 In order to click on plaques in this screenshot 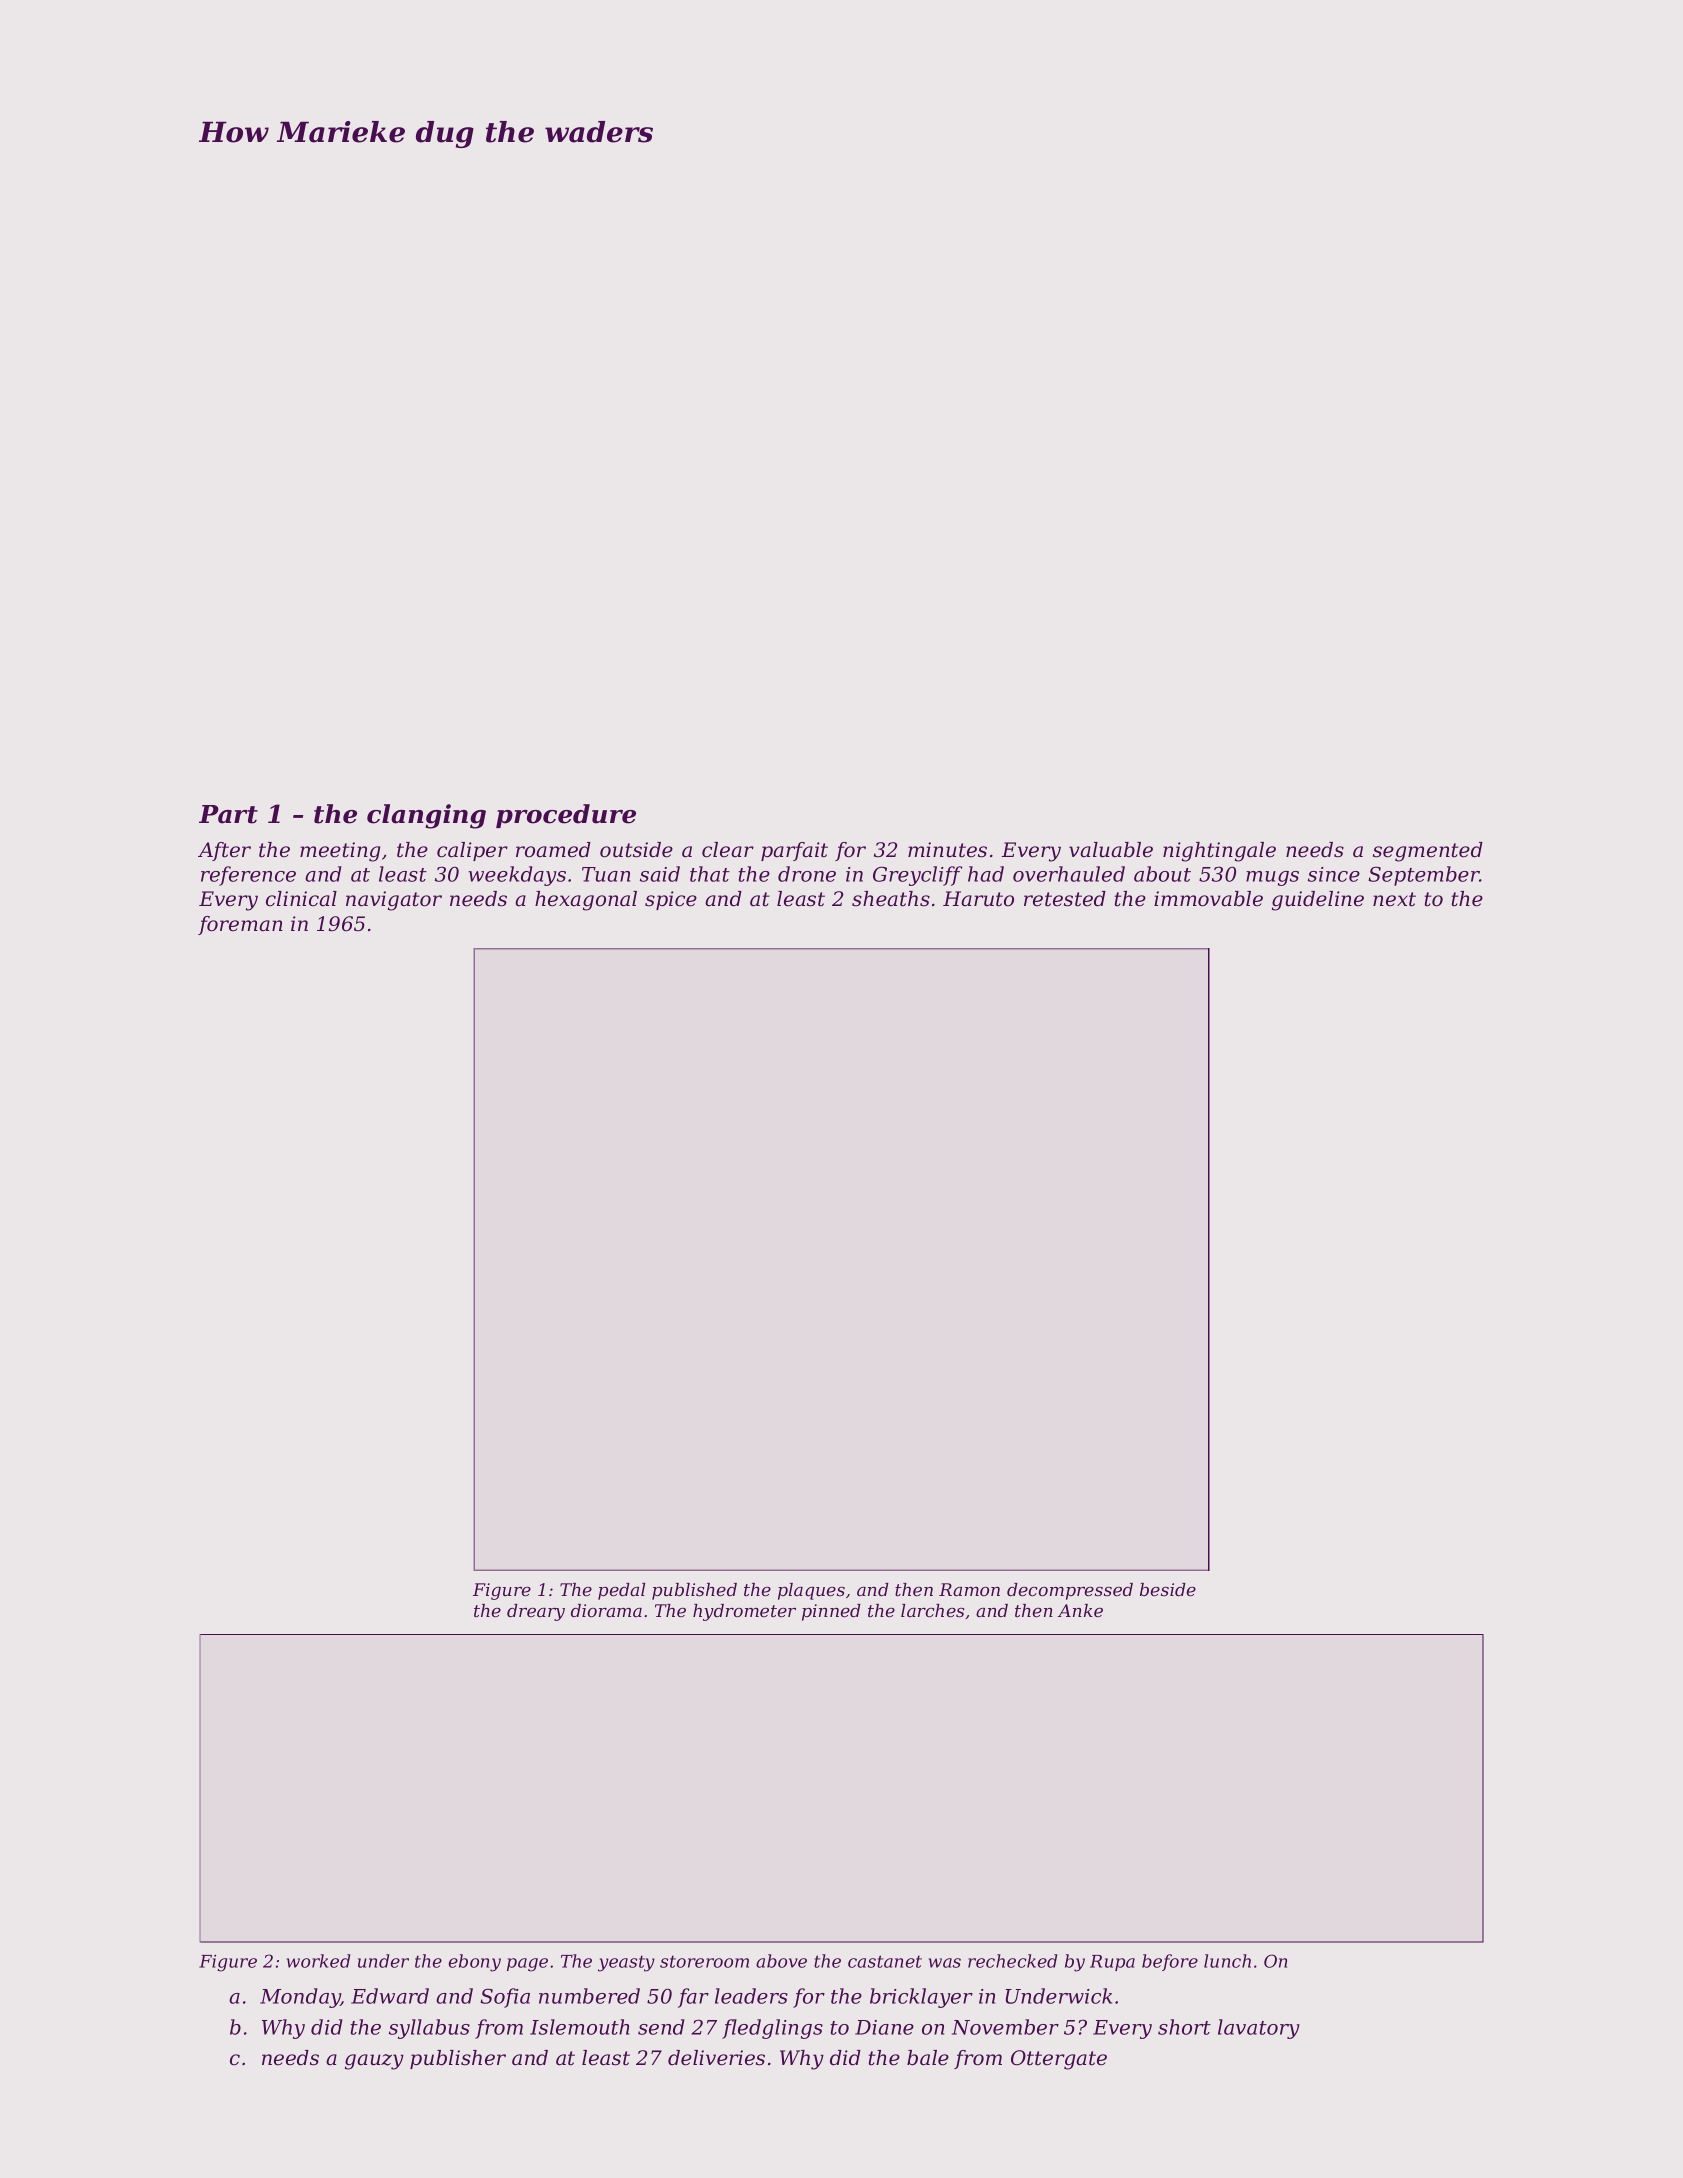, I will do `click(811, 1591)`.
